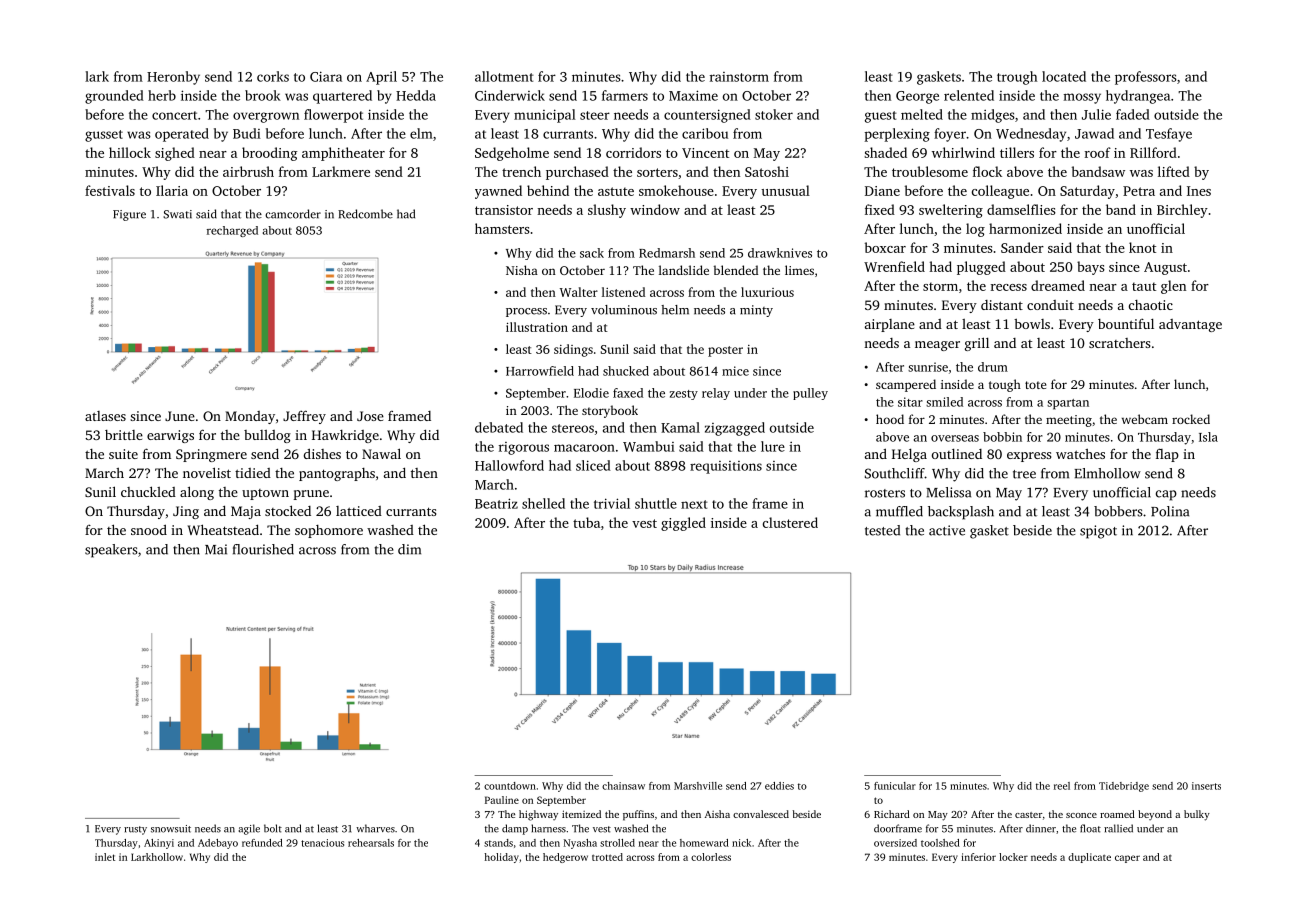  I want to click on inlet, so click(105, 857).
